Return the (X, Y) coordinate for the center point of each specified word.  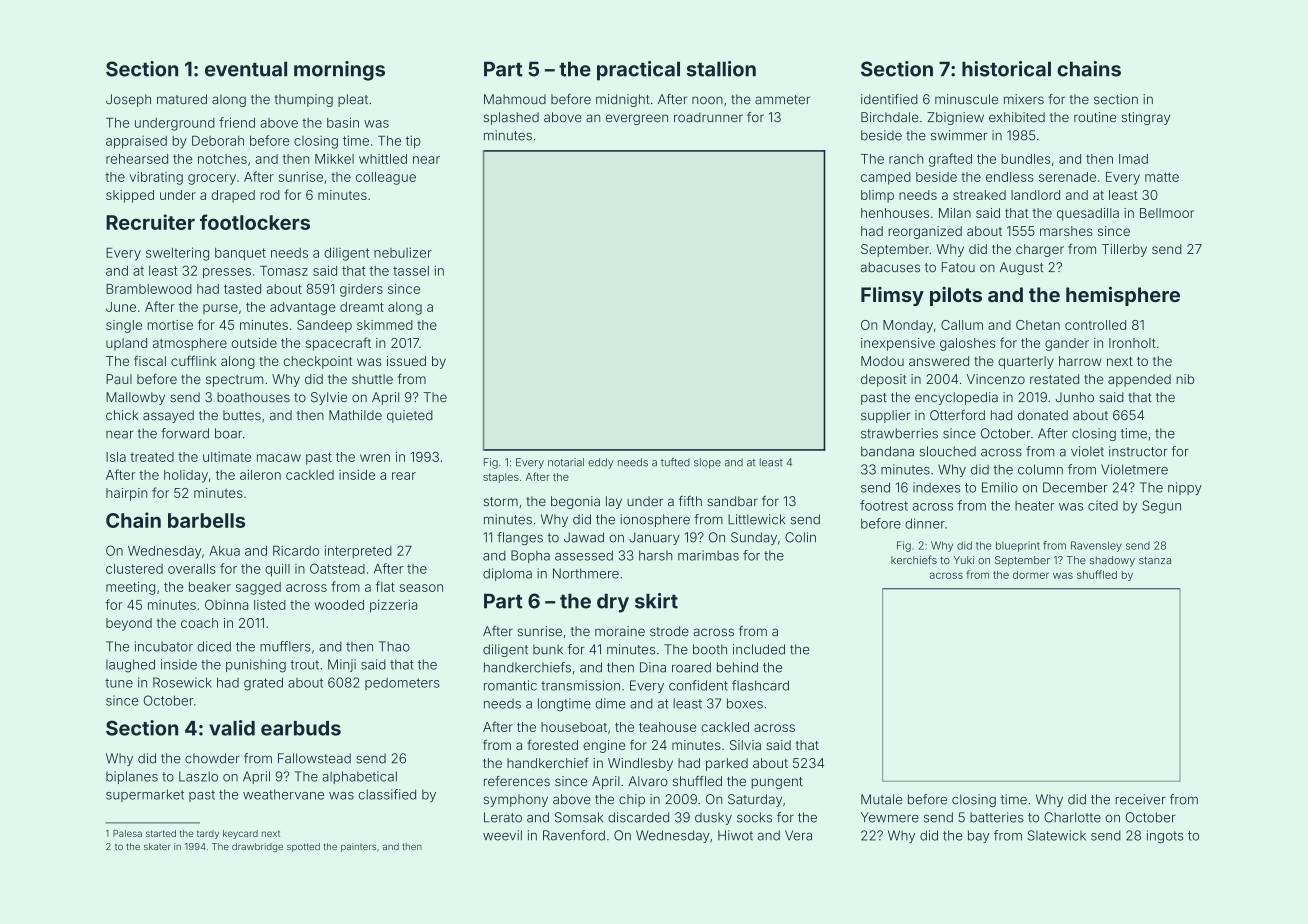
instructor (1138, 451)
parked (727, 764)
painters (358, 847)
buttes (242, 415)
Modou (882, 361)
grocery (212, 179)
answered (939, 361)
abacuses (890, 267)
